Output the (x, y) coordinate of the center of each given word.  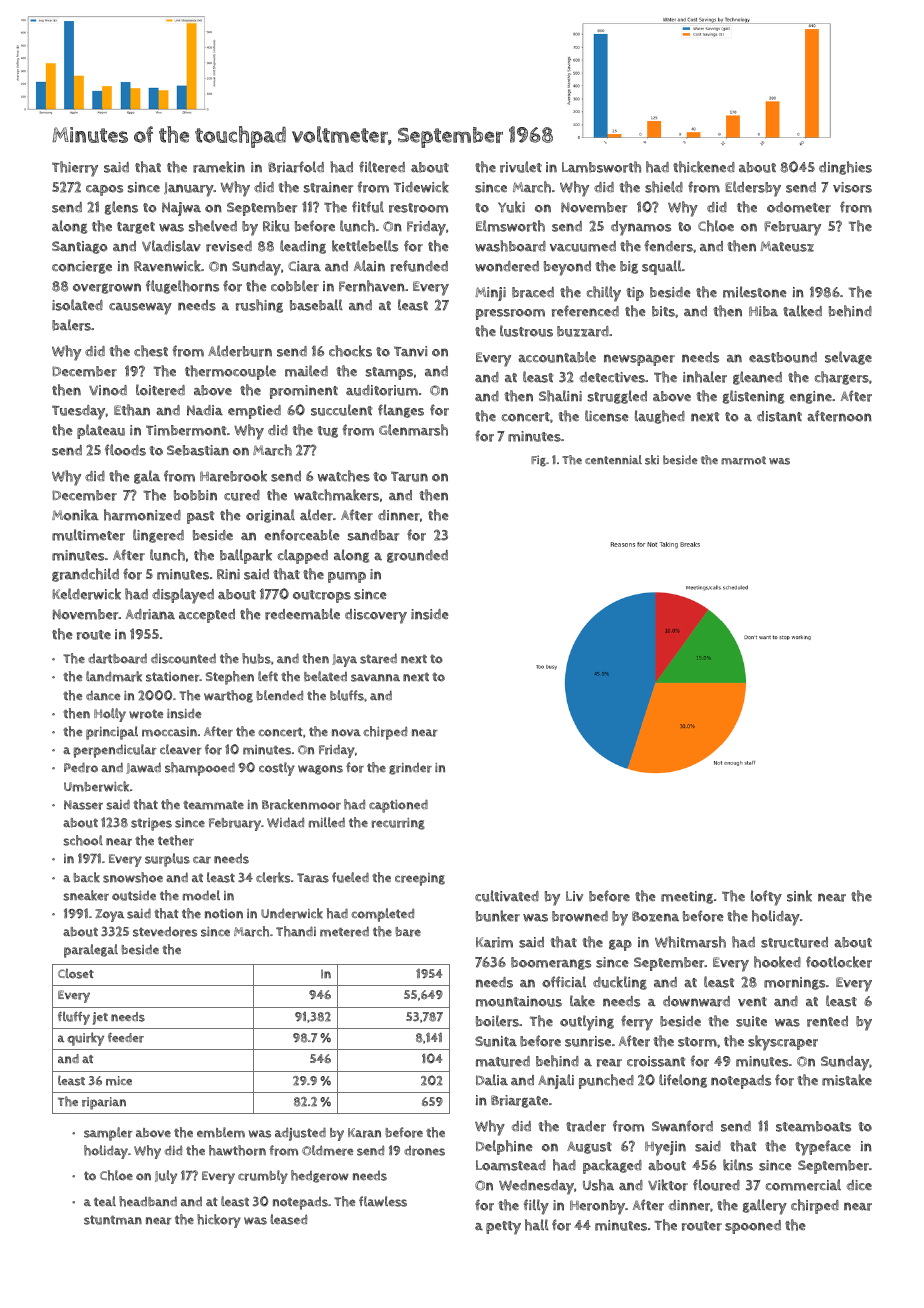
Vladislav (171, 246)
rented (827, 1021)
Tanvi (411, 351)
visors (852, 187)
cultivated (507, 896)
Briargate (519, 1101)
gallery (765, 1207)
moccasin (169, 732)
